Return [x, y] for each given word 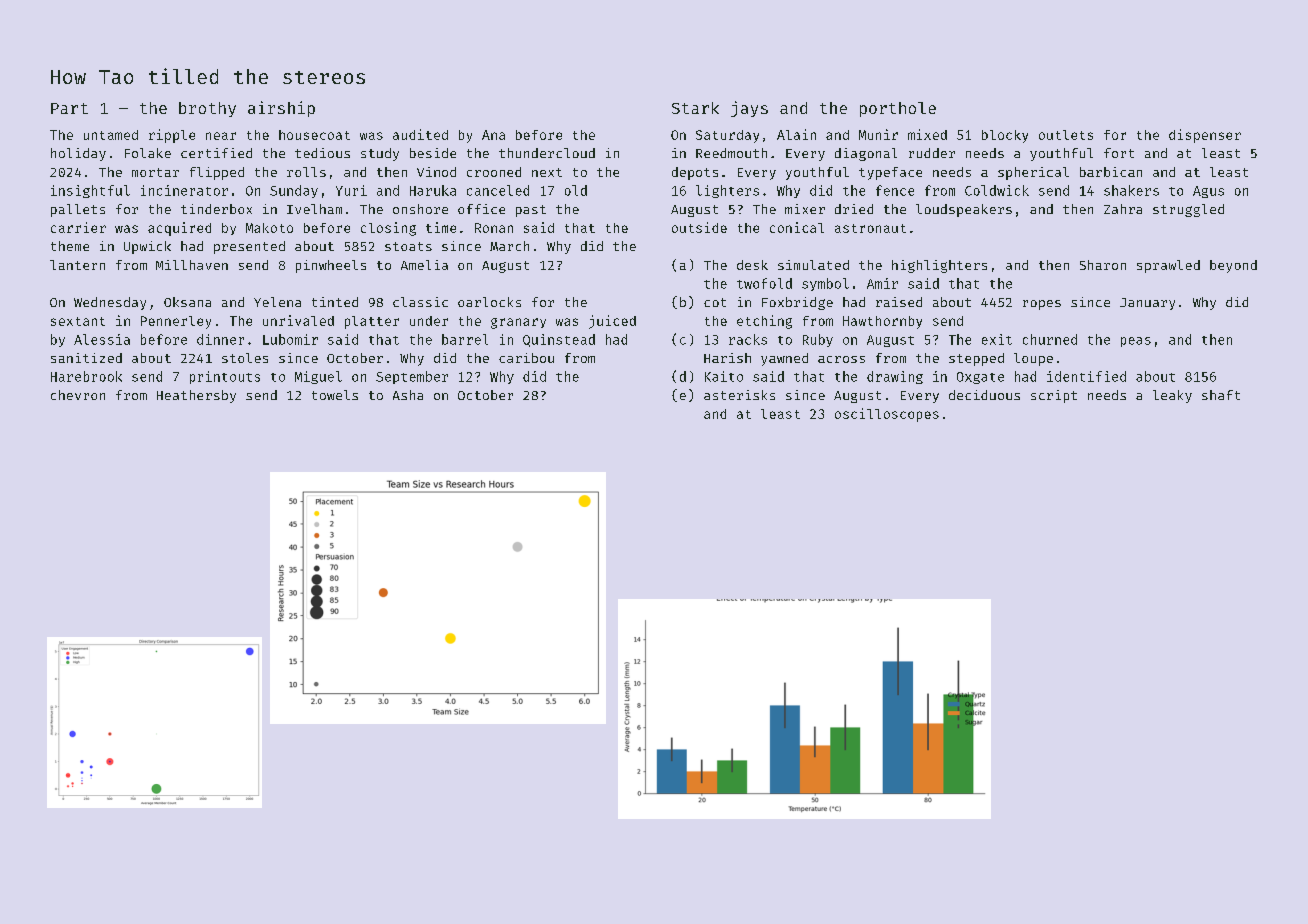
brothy [207, 109]
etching [764, 322]
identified [1086, 376]
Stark [695, 108]
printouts [225, 377]
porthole [898, 109]
